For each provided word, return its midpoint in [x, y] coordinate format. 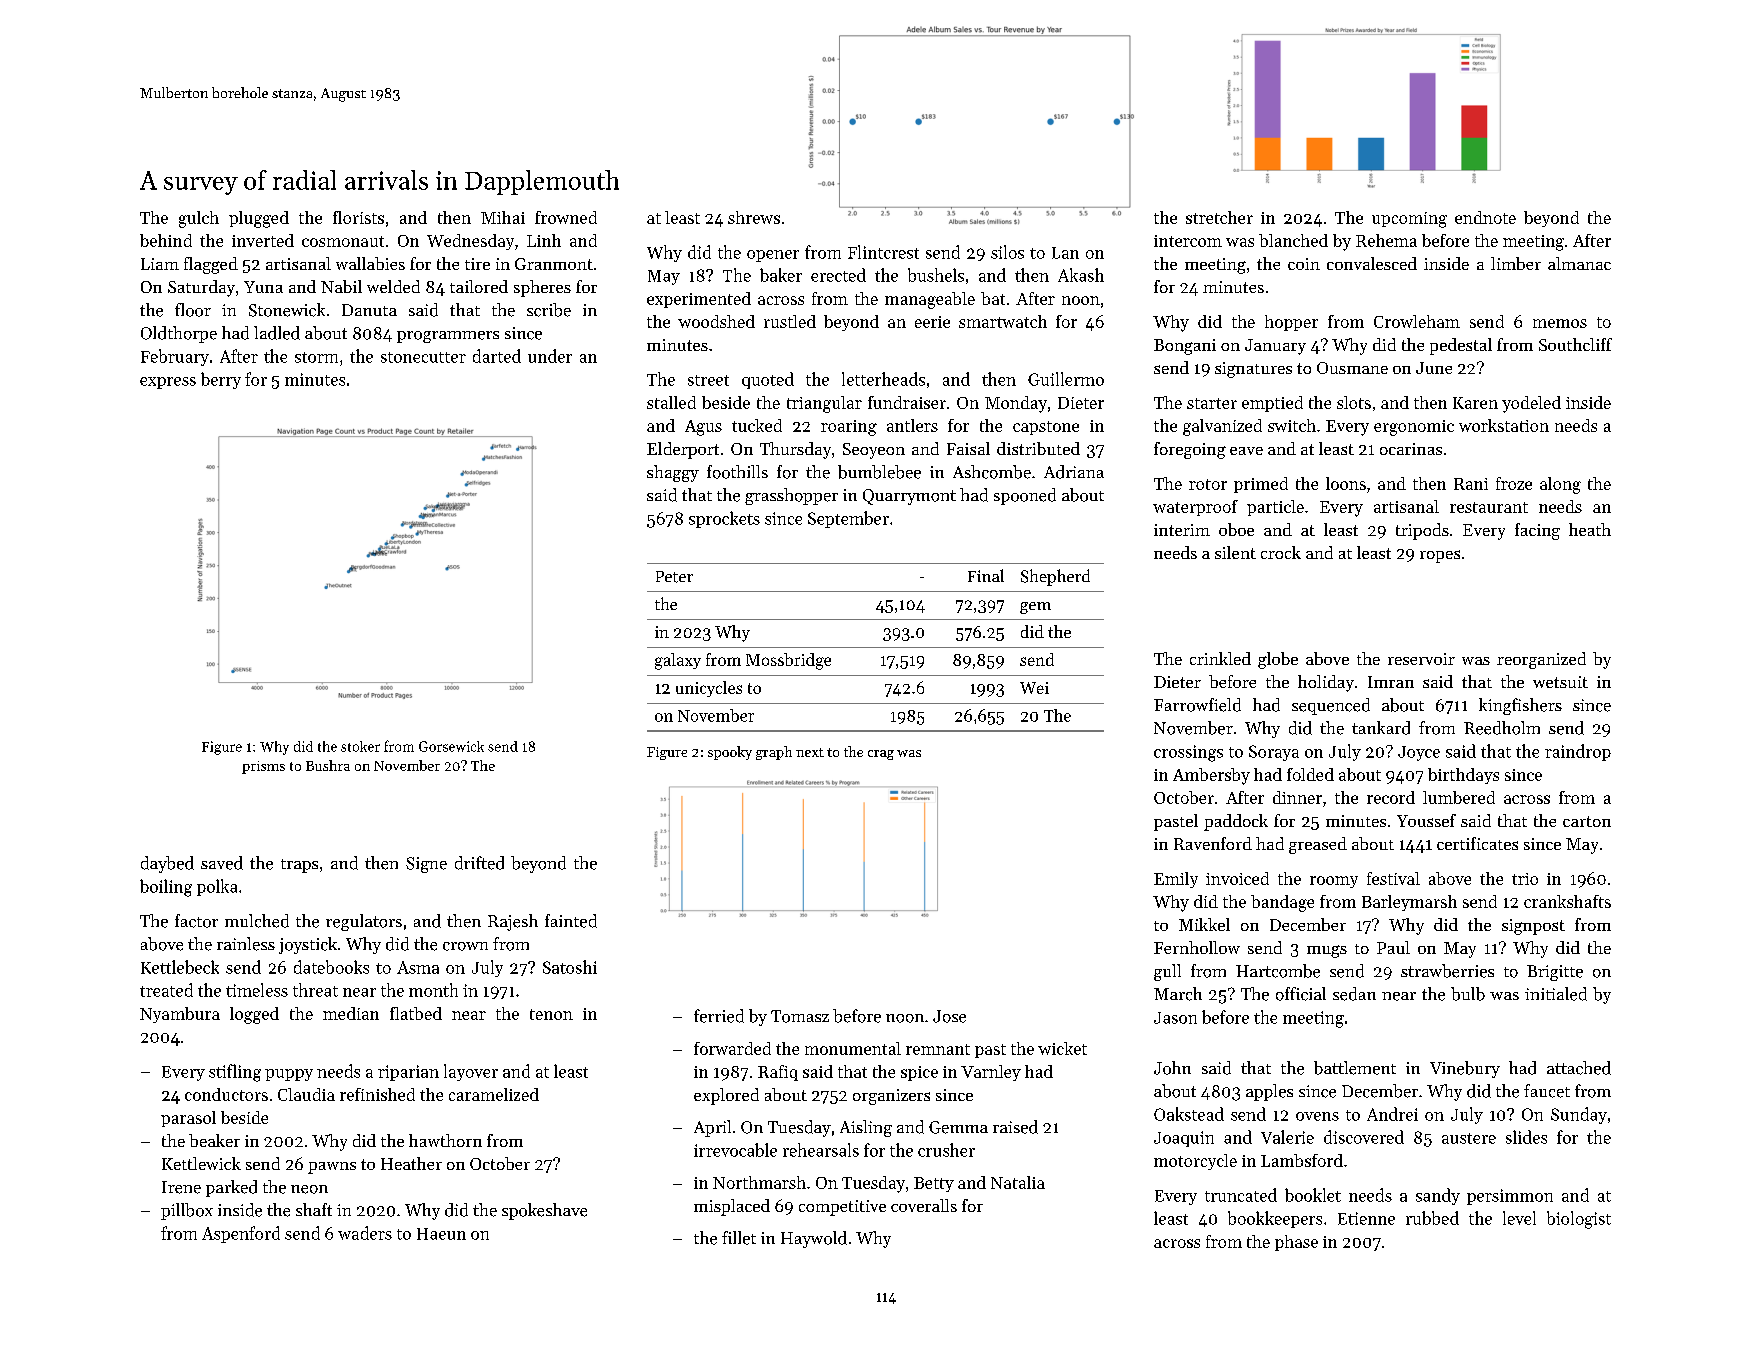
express [168, 383]
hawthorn [445, 1140]
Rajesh [513, 922]
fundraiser [907, 402]
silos [1007, 252]
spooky [730, 753]
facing [1537, 531]
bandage [1282, 903]
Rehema [1386, 240]
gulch [199, 219]
